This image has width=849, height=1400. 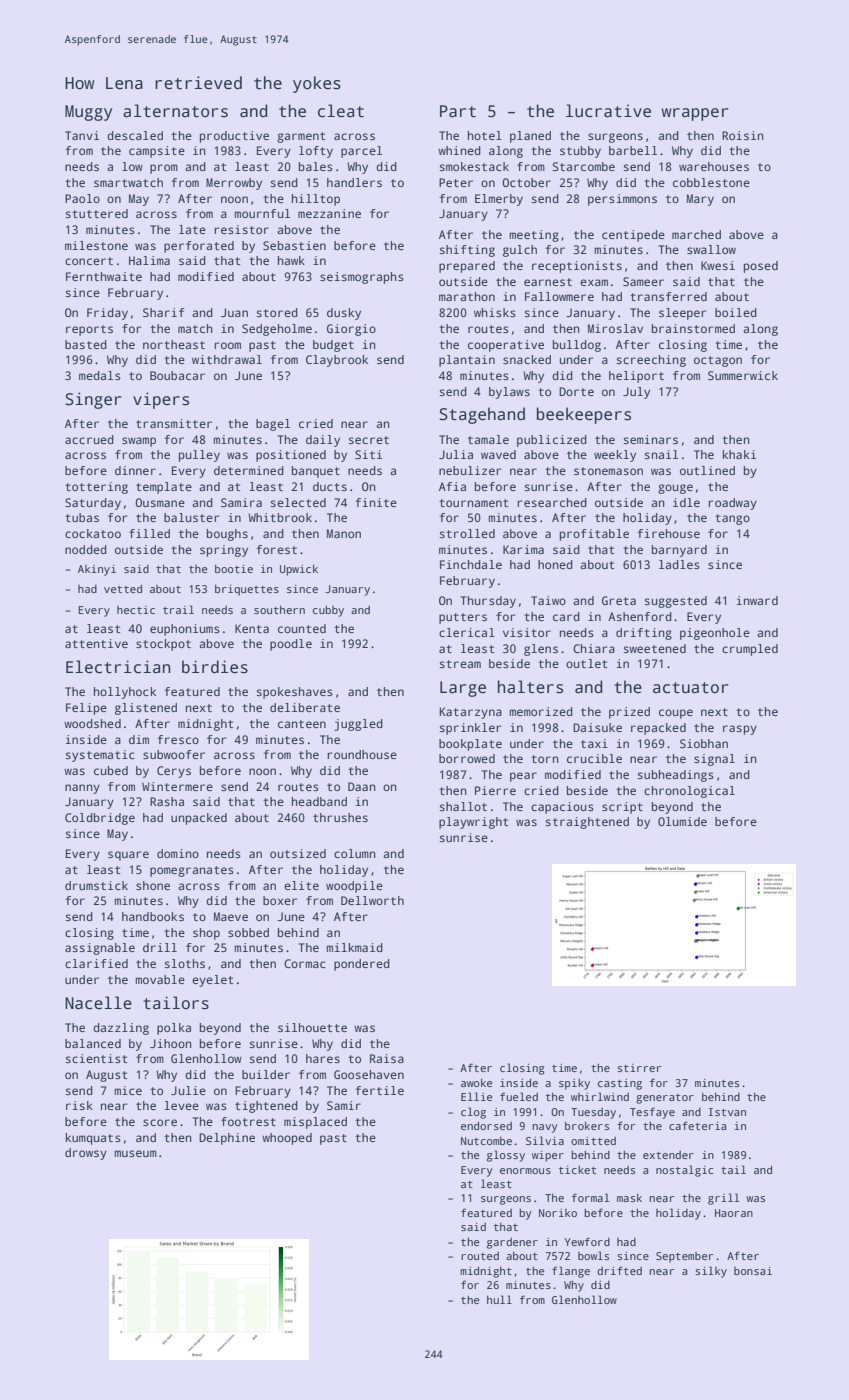 What do you see at coordinates (695, 114) in the image?
I see `wrapper` at bounding box center [695, 114].
